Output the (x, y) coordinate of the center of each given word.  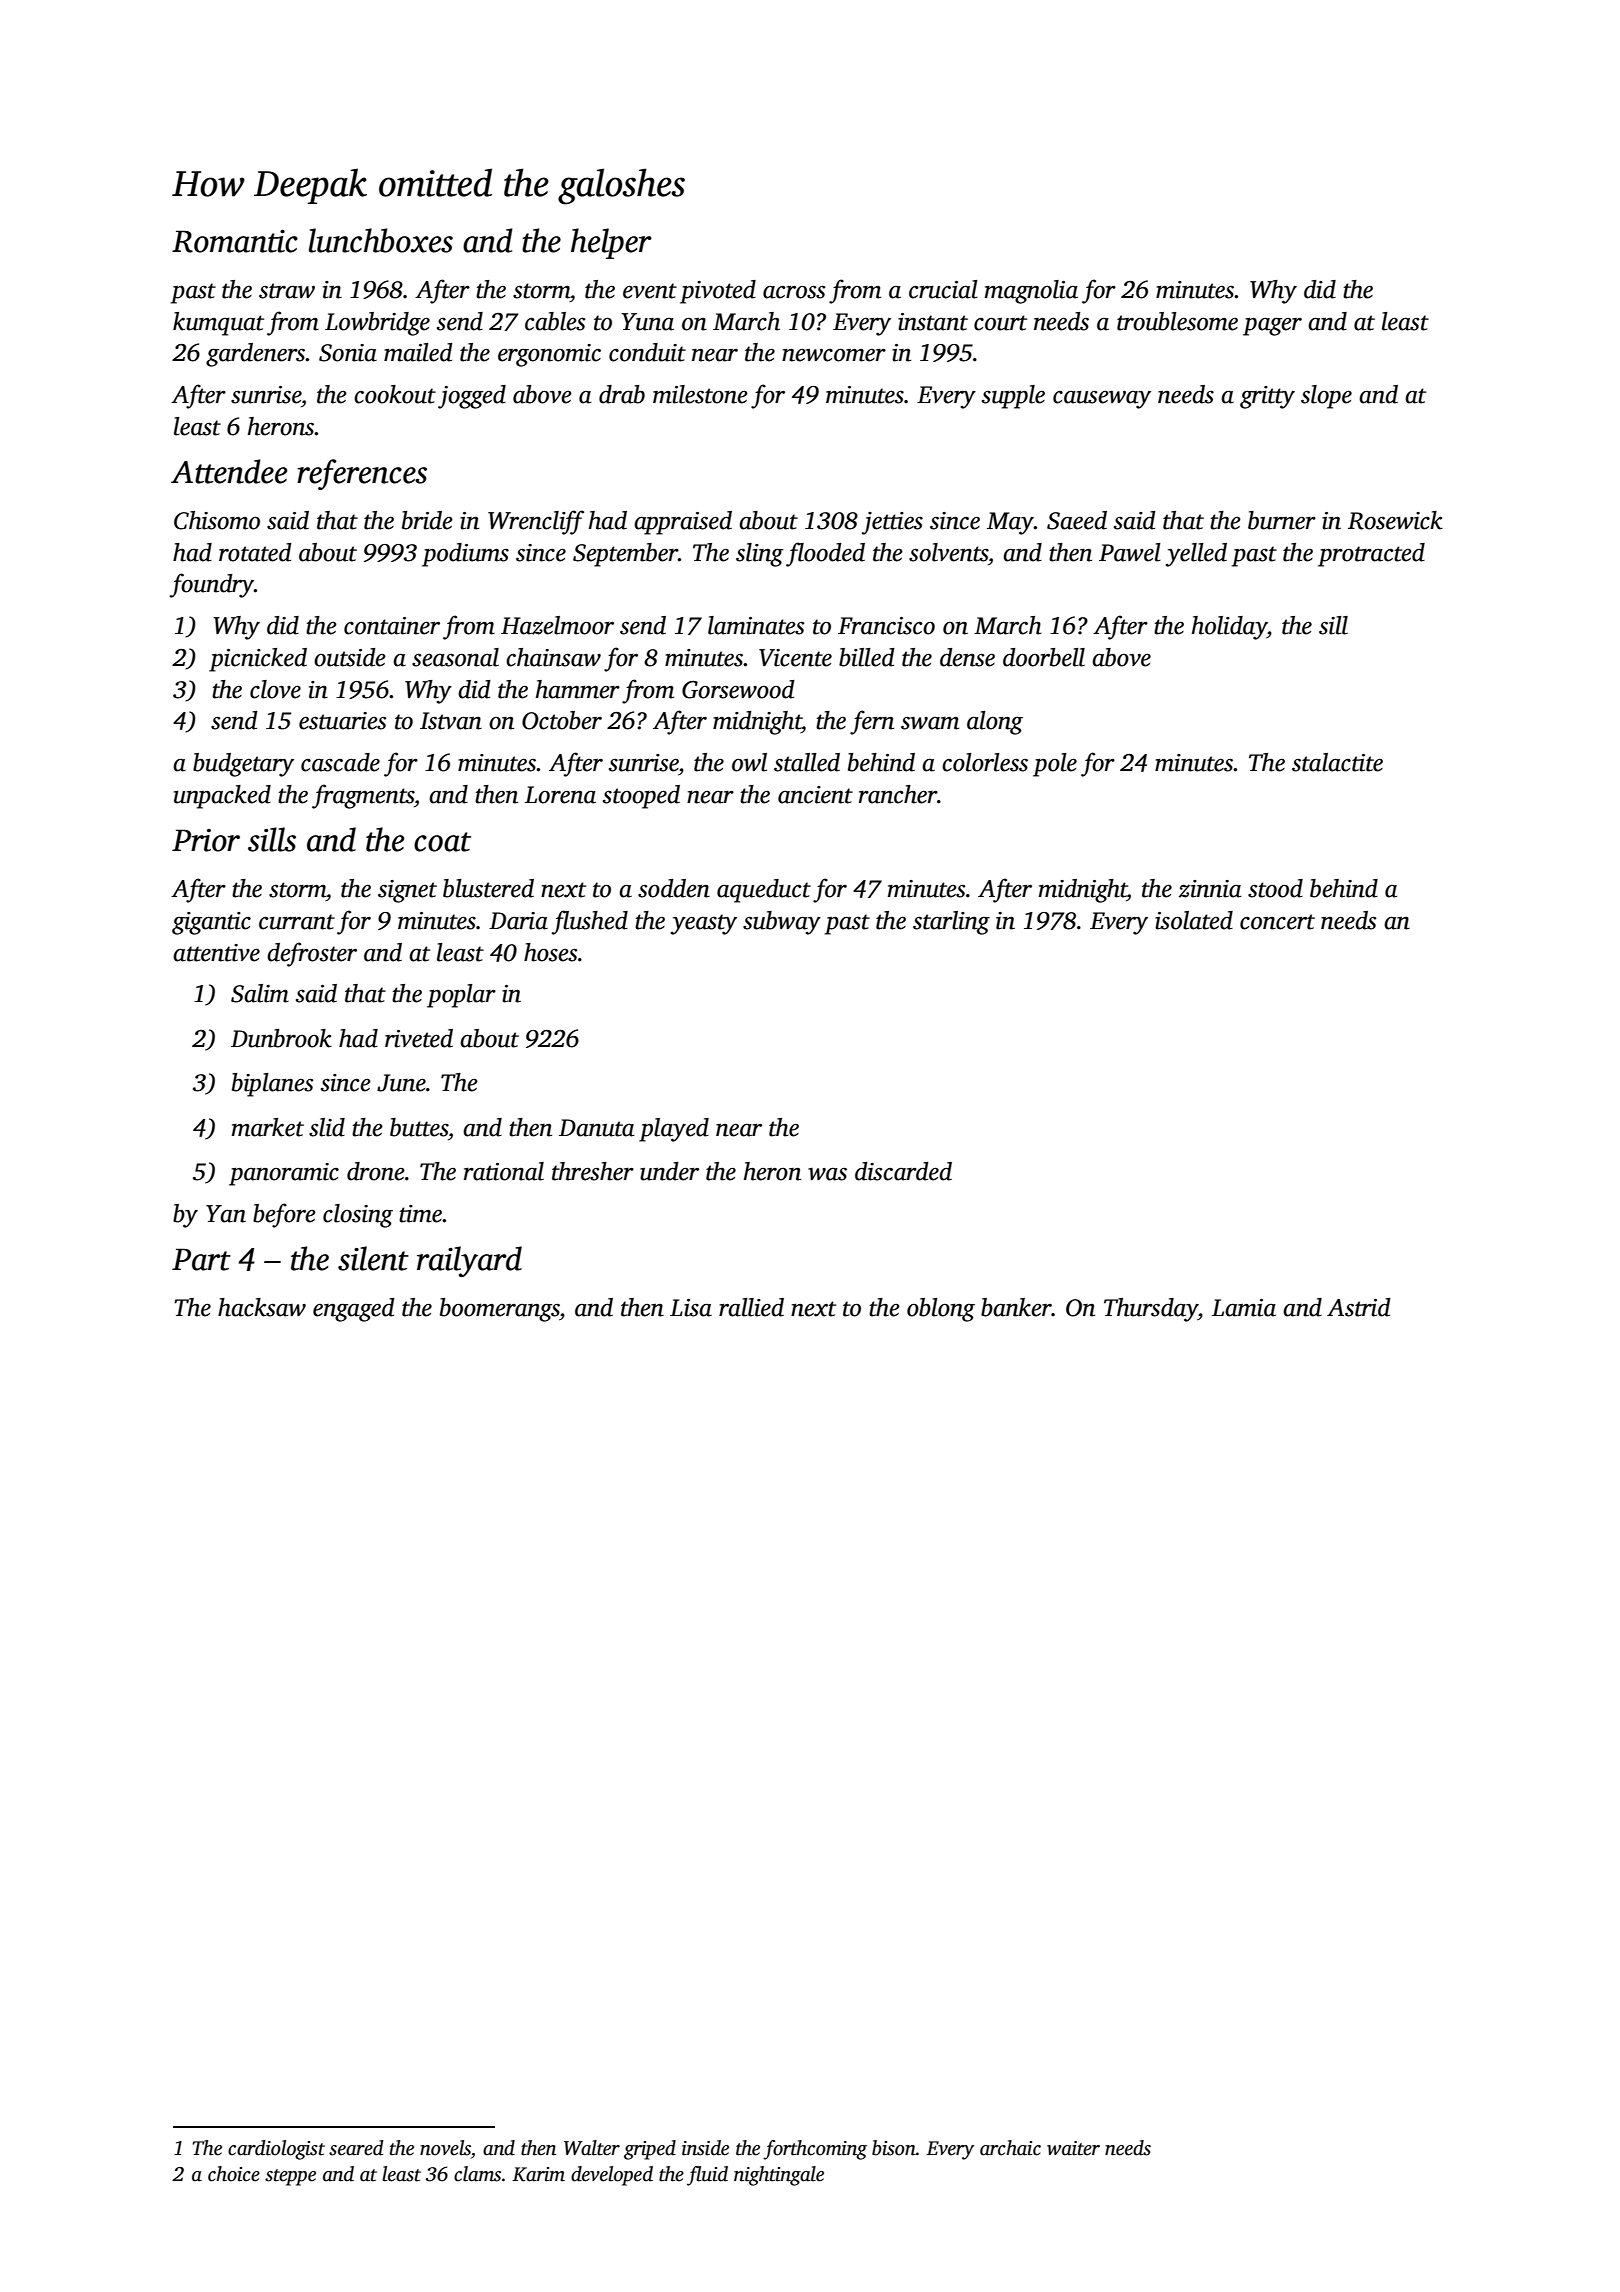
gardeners (256, 355)
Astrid (1359, 1307)
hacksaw (262, 1307)
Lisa (691, 1308)
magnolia (1031, 292)
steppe (290, 2177)
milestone (700, 394)
